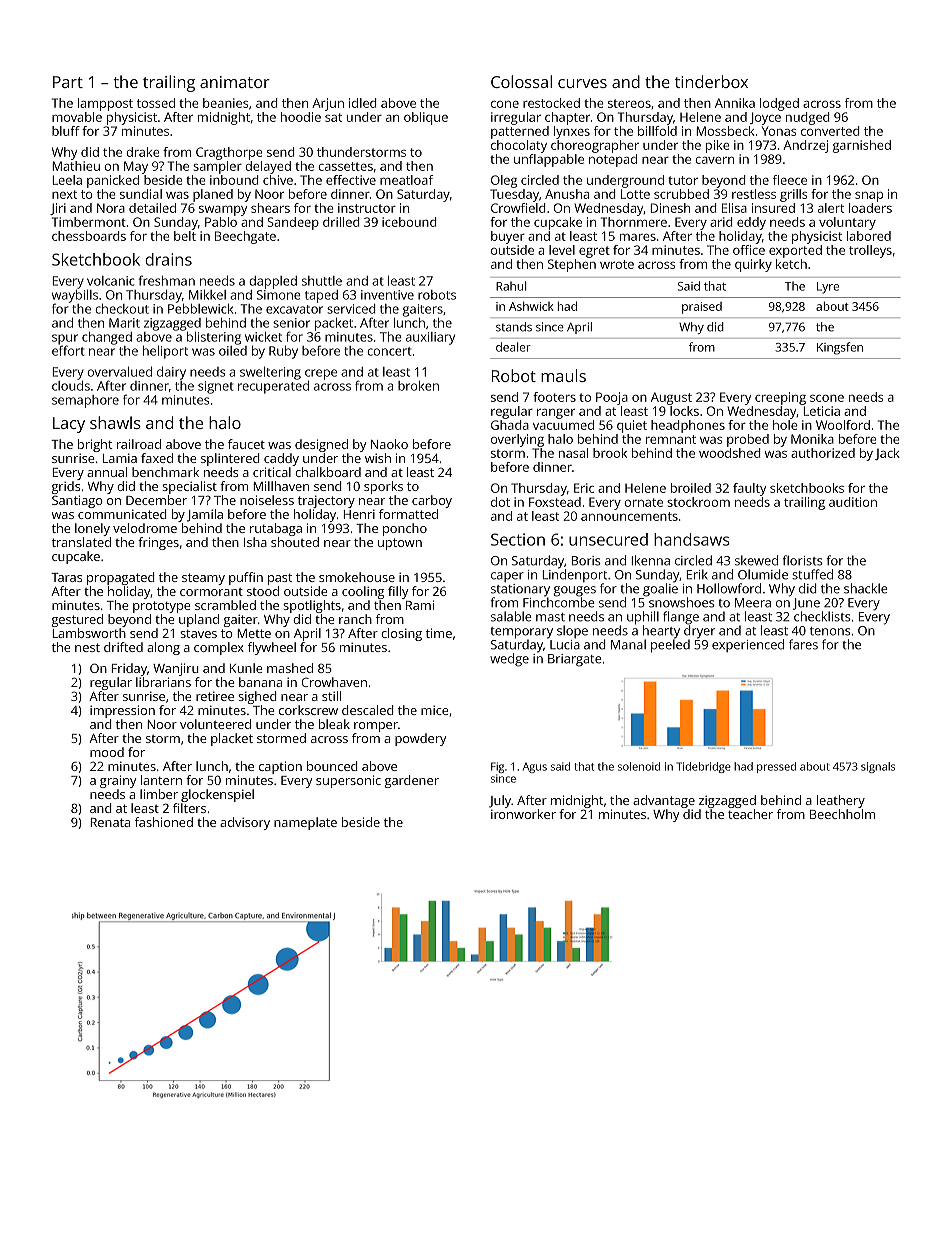 The height and width of the screenshot is (1233, 952). What do you see at coordinates (123, 647) in the screenshot?
I see `drifted` at bounding box center [123, 647].
